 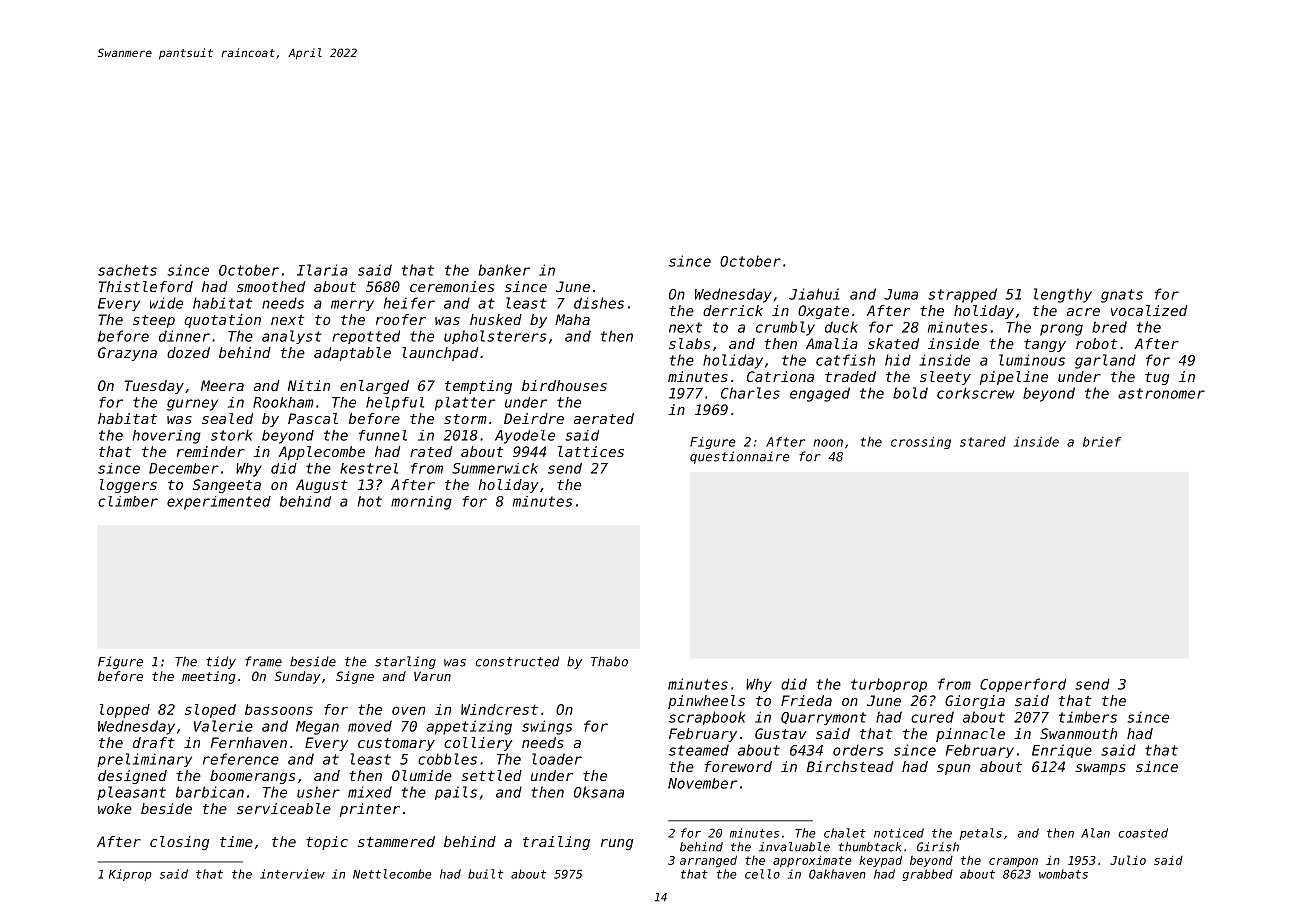 I want to click on time, so click(x=236, y=841).
